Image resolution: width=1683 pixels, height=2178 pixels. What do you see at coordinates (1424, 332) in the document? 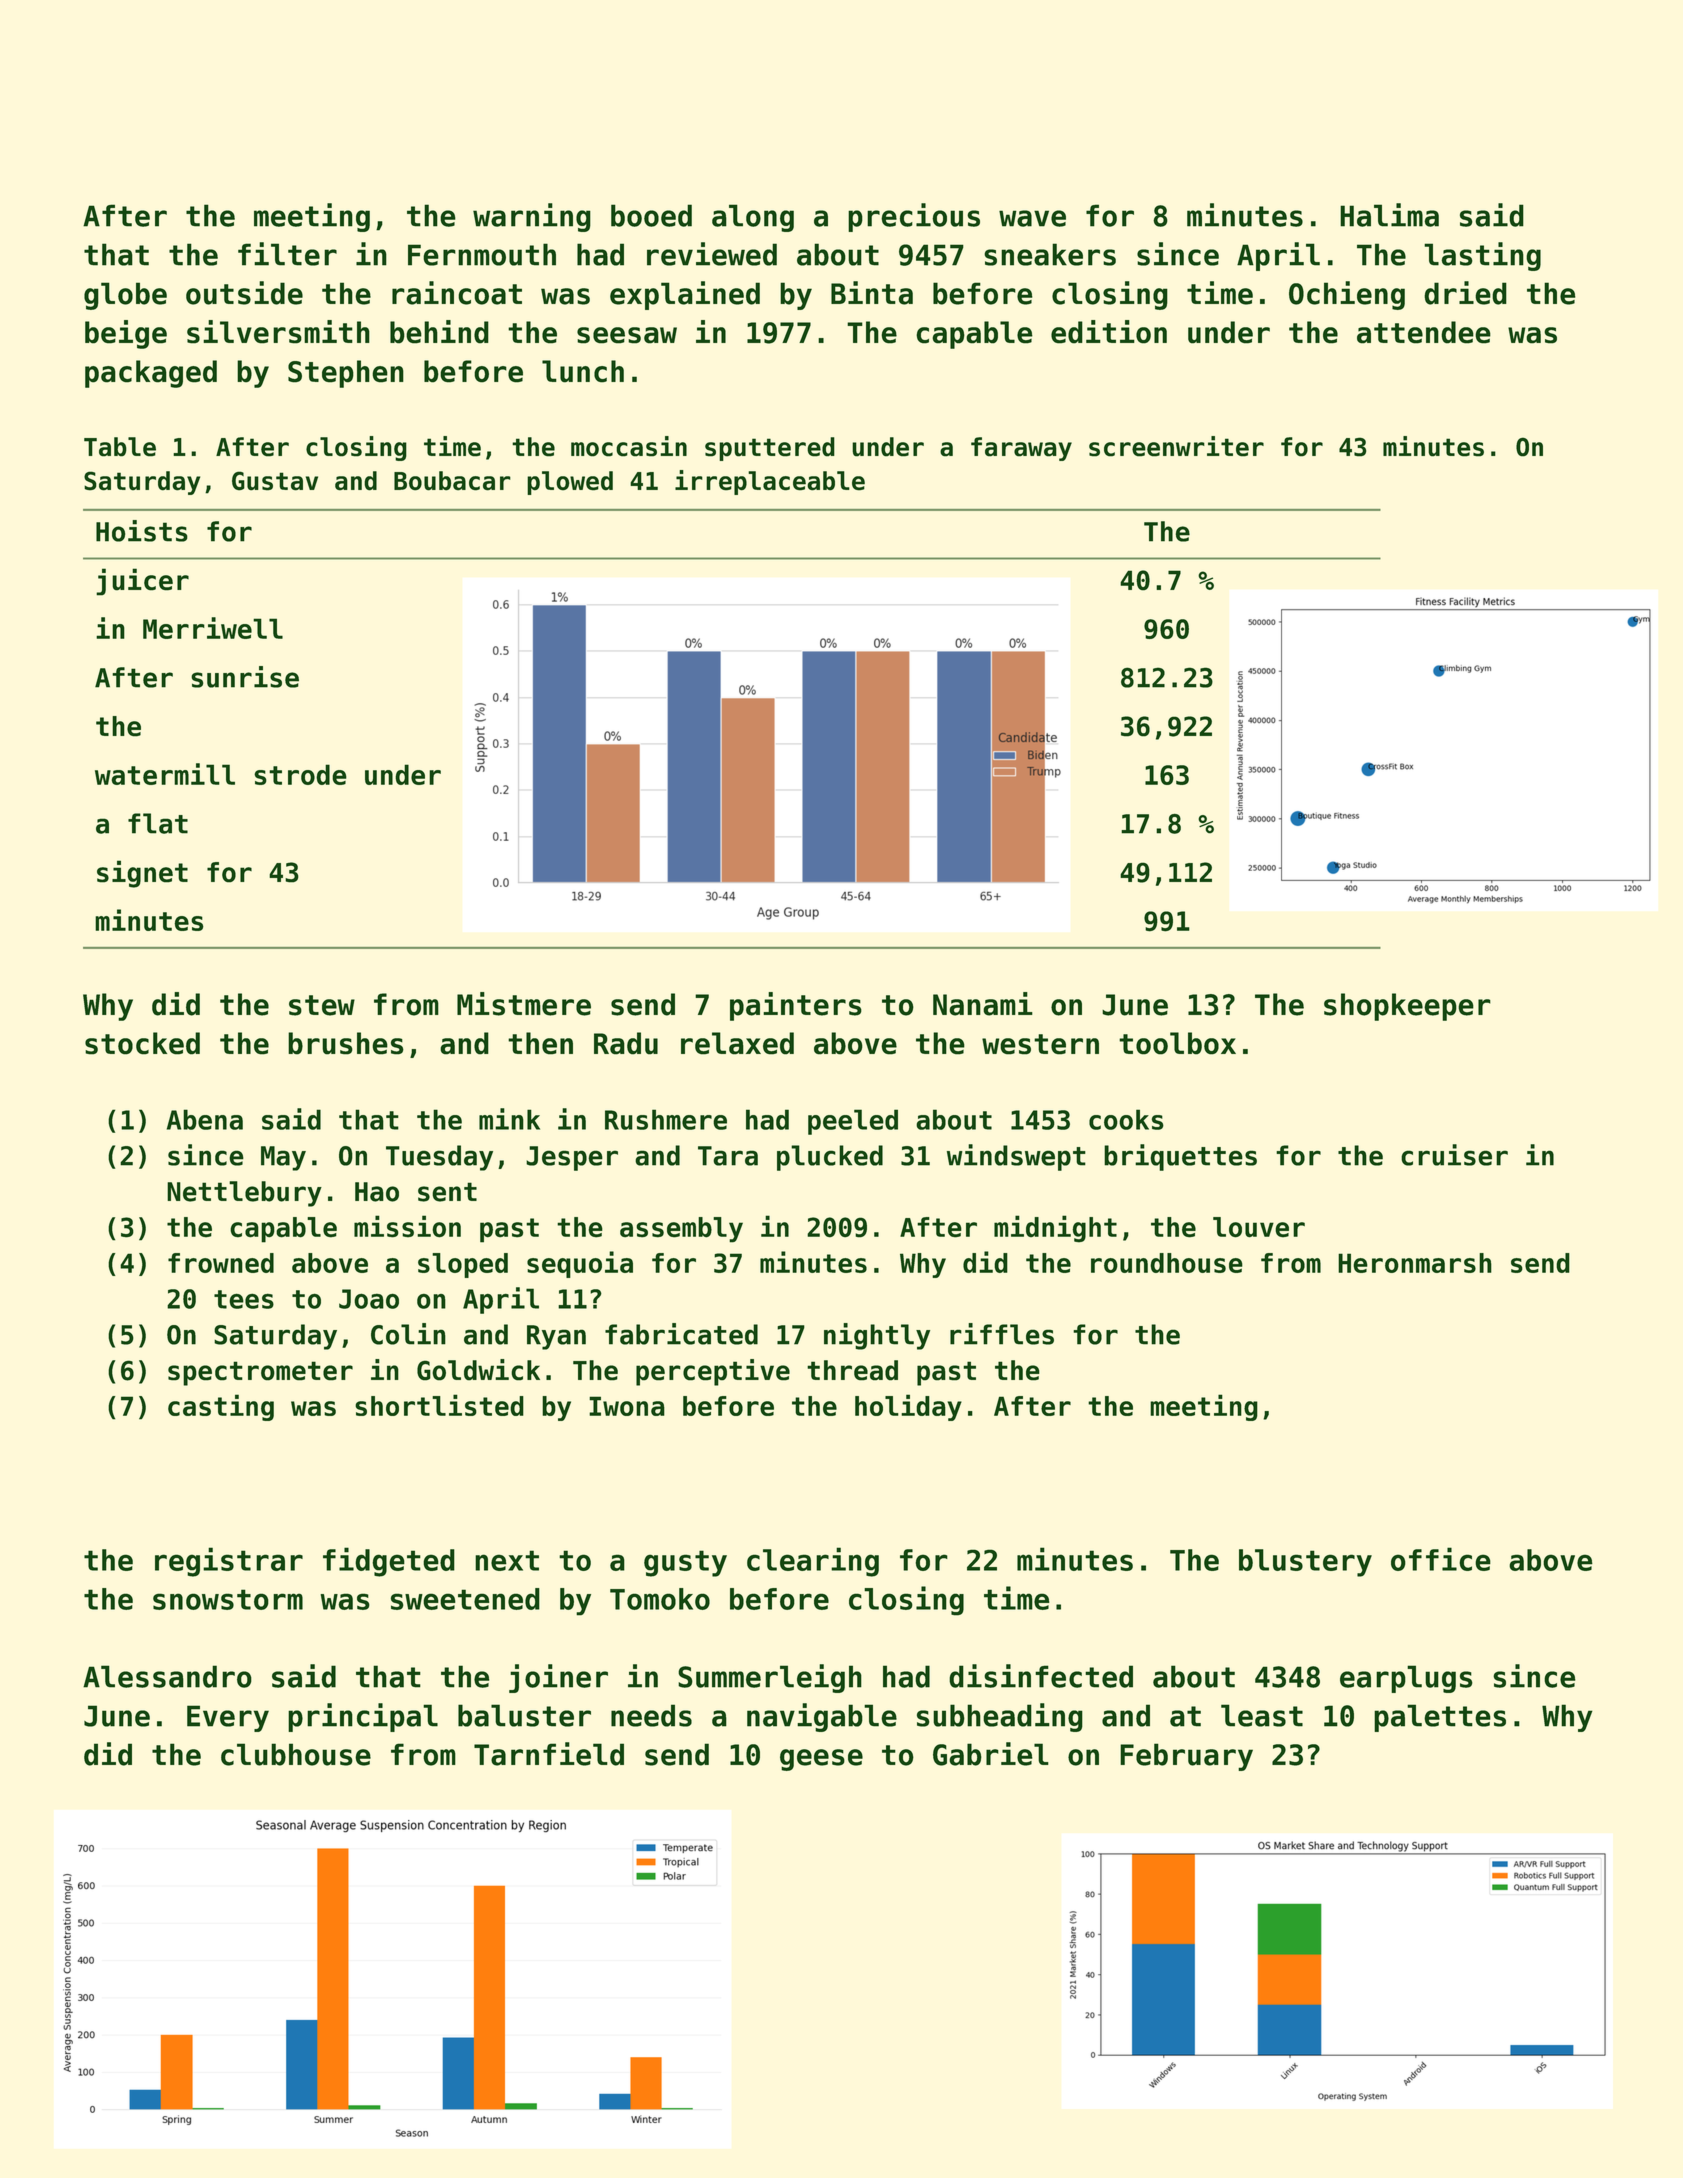
I see `attendee` at bounding box center [1424, 332].
